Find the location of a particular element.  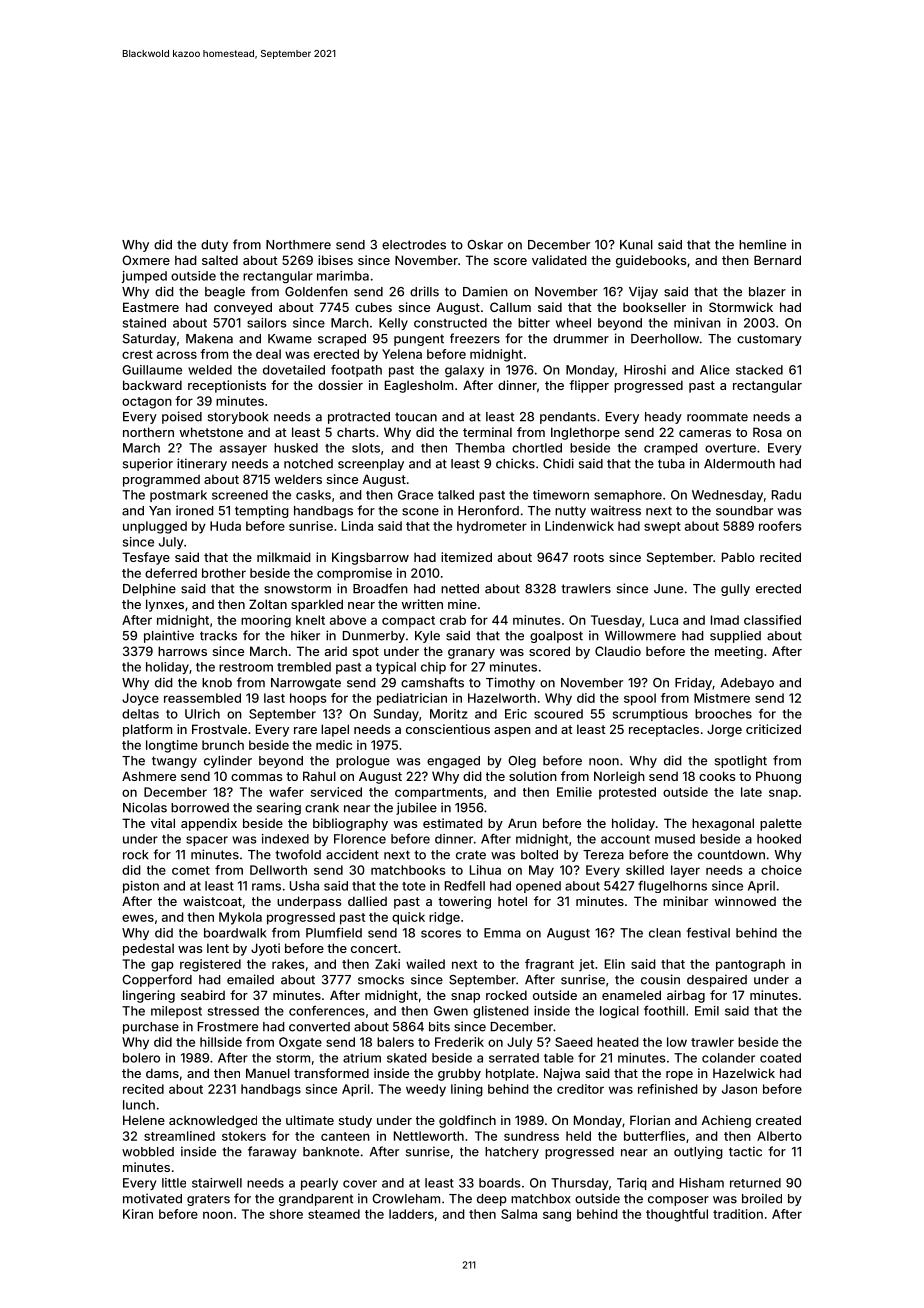

pediatrician is located at coordinates (412, 699).
